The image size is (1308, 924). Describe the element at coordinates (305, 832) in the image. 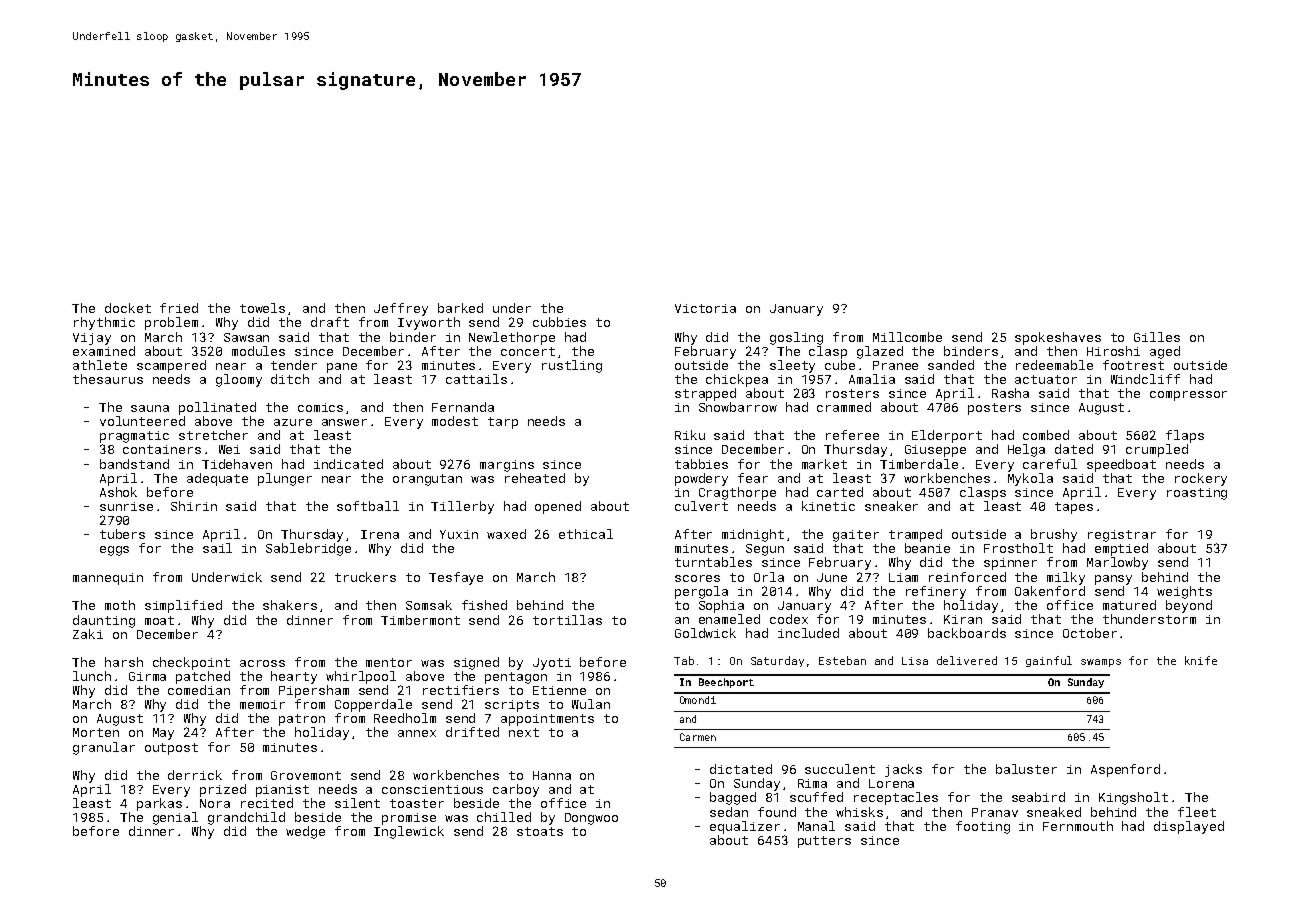

I see `wedge` at that location.
